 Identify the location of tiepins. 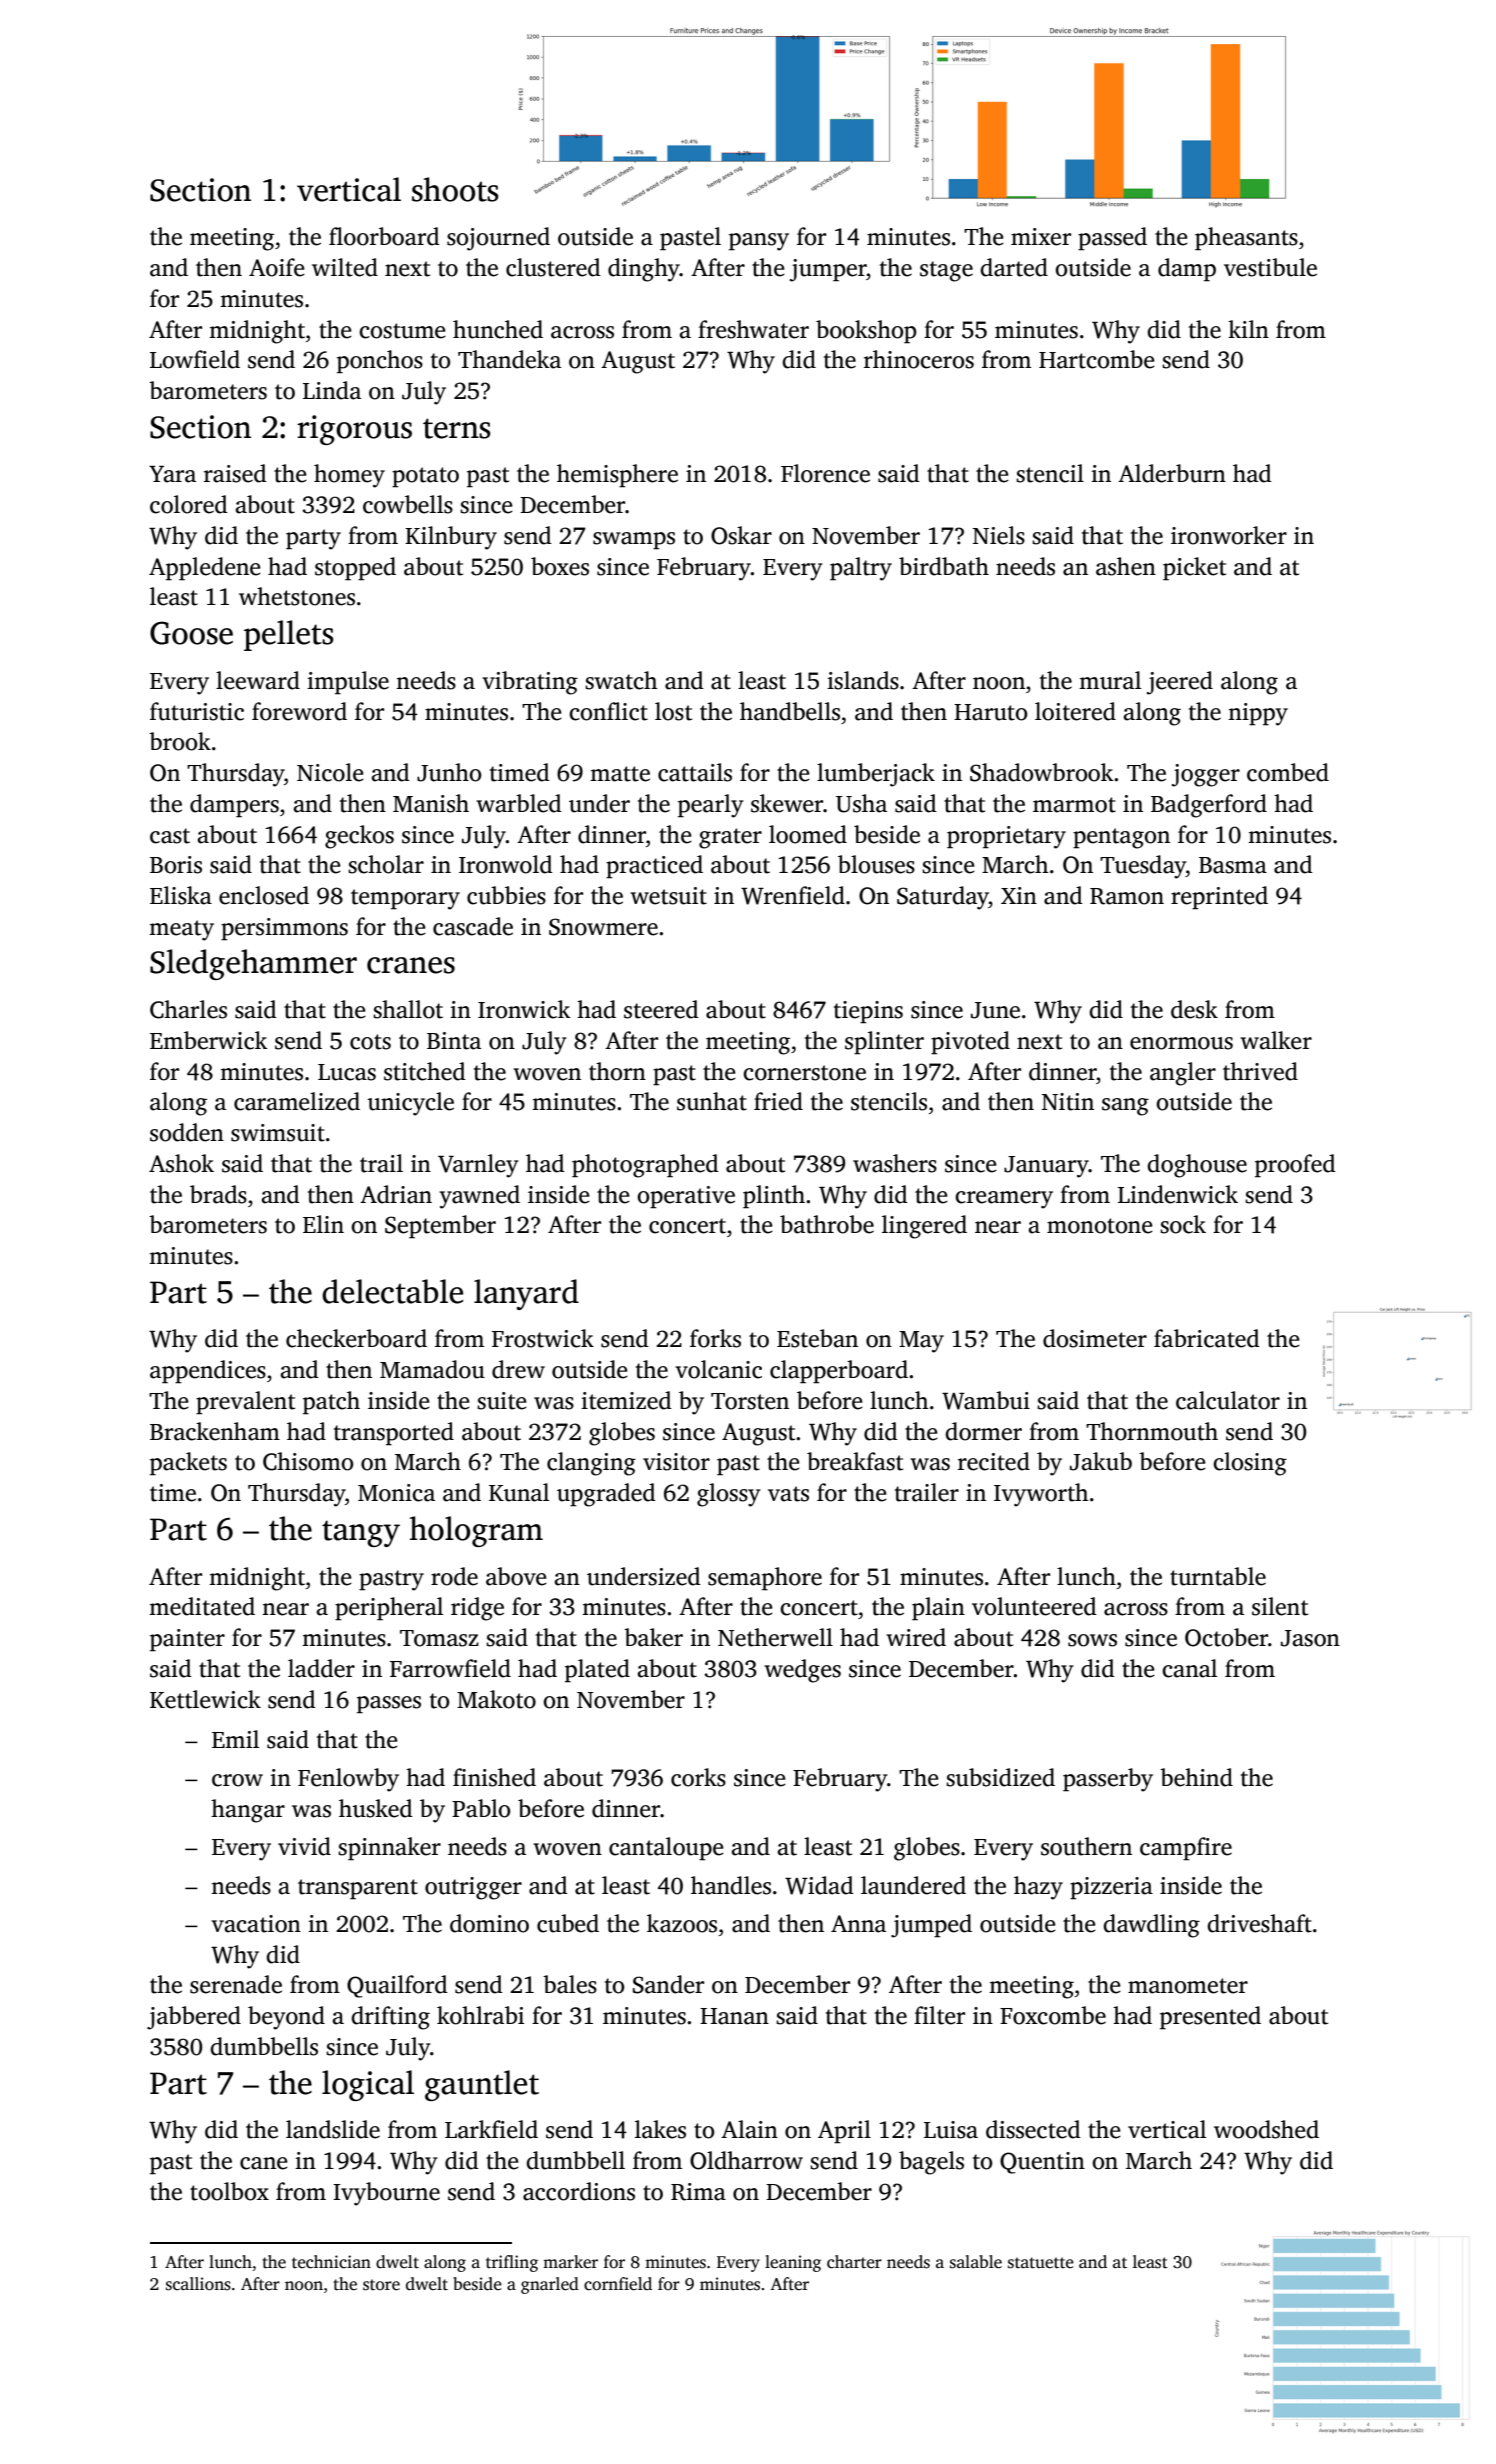
(868, 1012).
